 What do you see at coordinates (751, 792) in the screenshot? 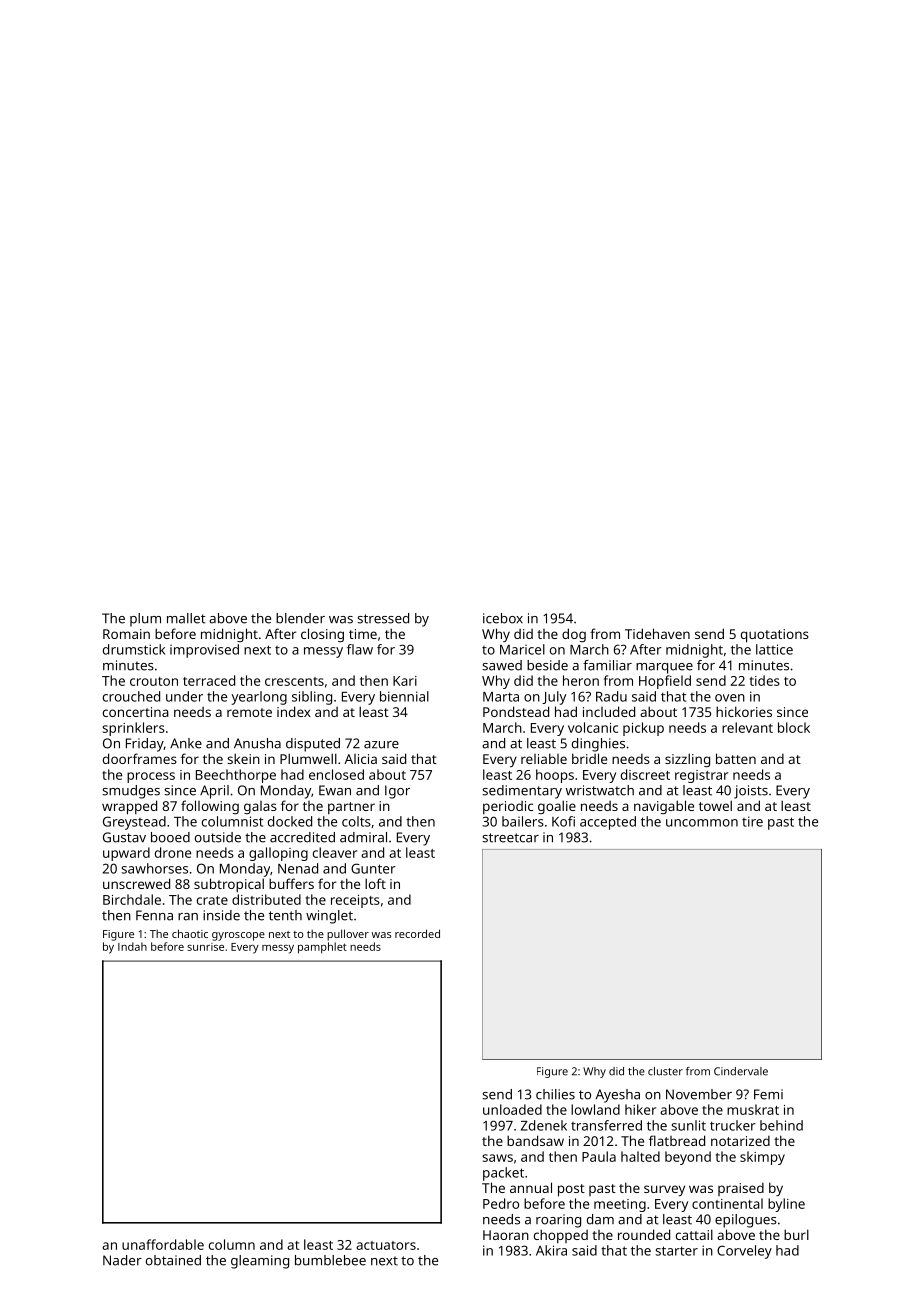
I see `joists` at bounding box center [751, 792].
